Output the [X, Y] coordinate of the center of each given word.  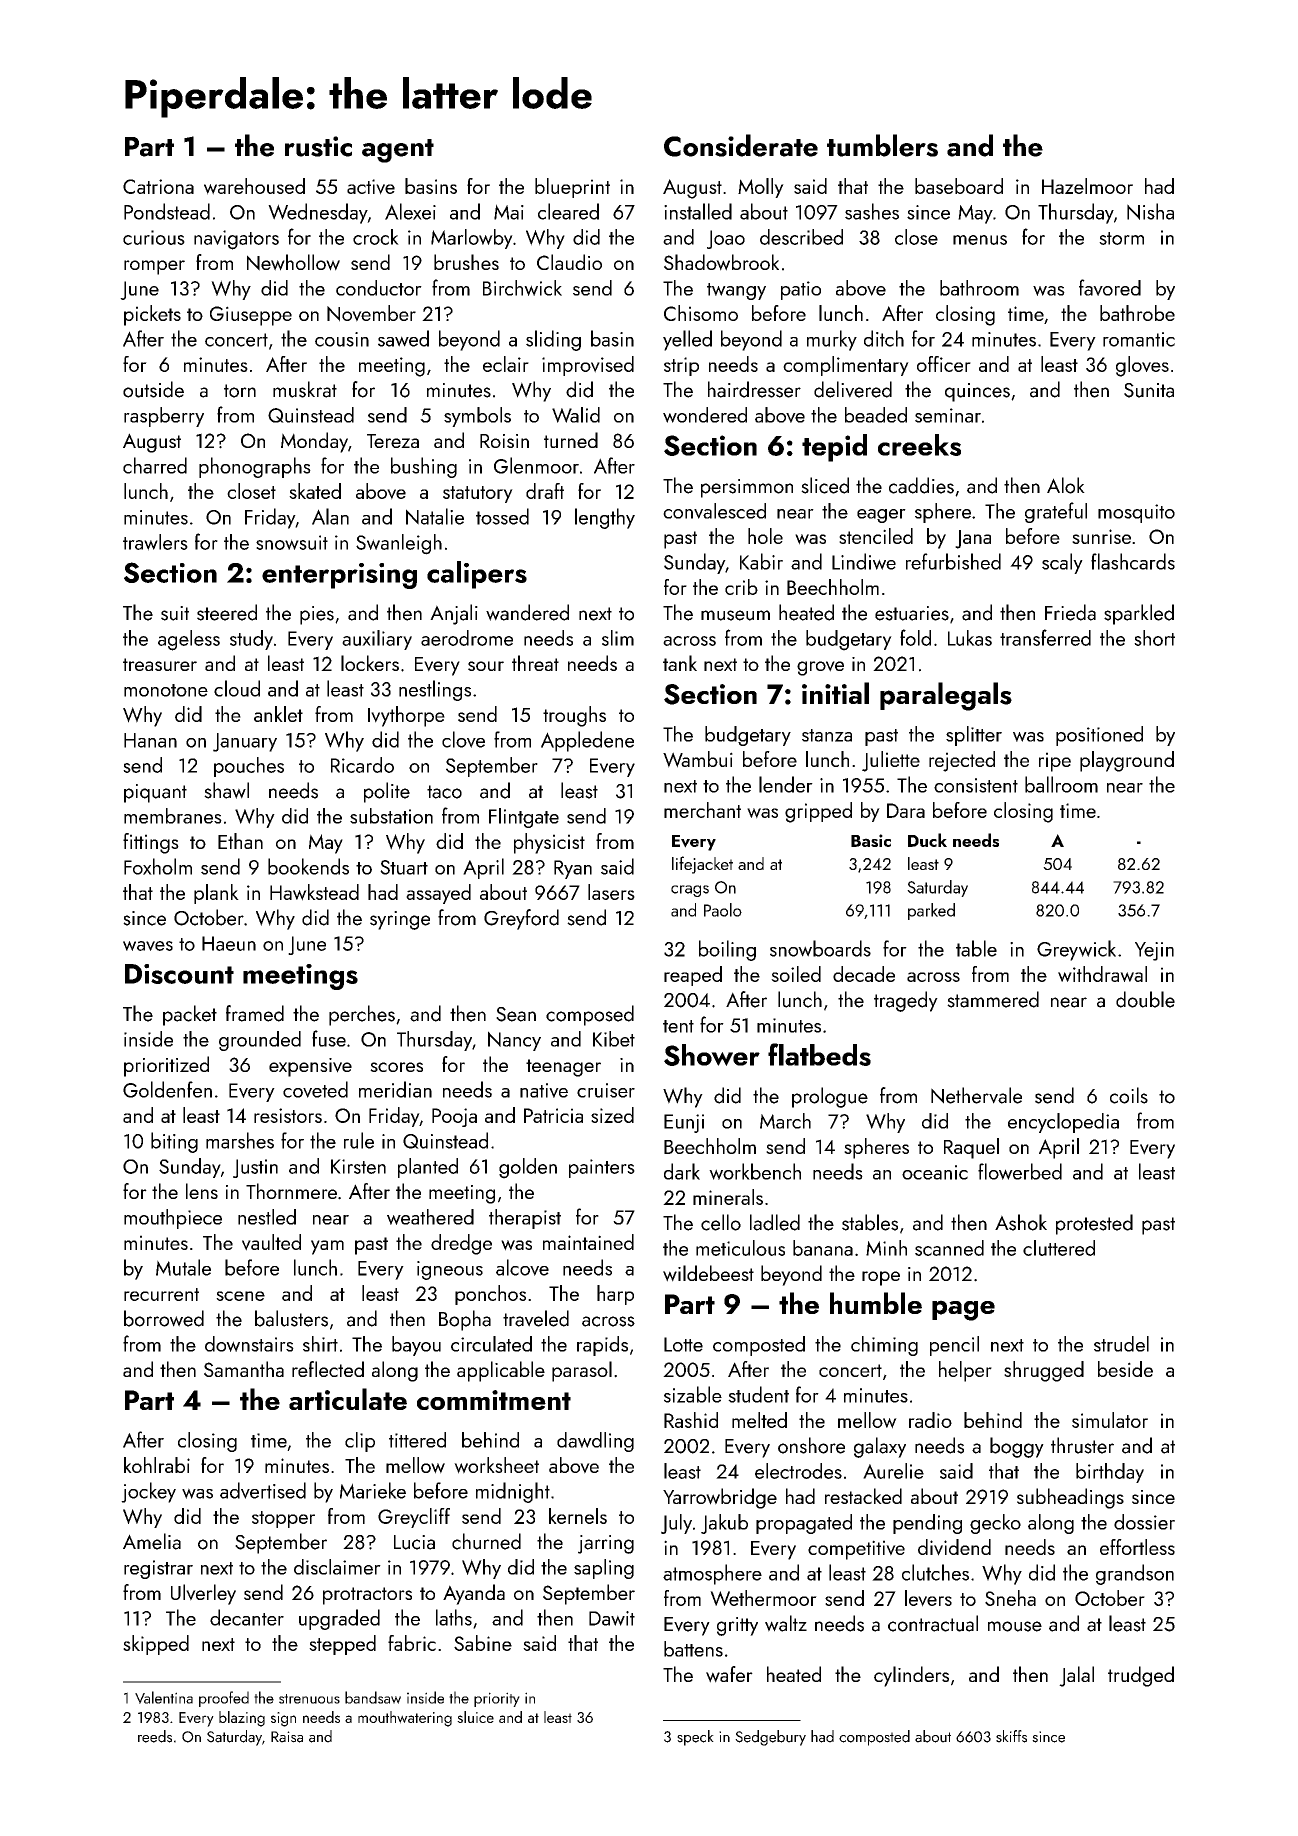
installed [698, 211]
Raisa [287, 1737]
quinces [977, 392]
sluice [475, 1717]
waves [148, 946]
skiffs [1011, 1736]
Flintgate [524, 818]
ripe [1055, 762]
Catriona [158, 186]
